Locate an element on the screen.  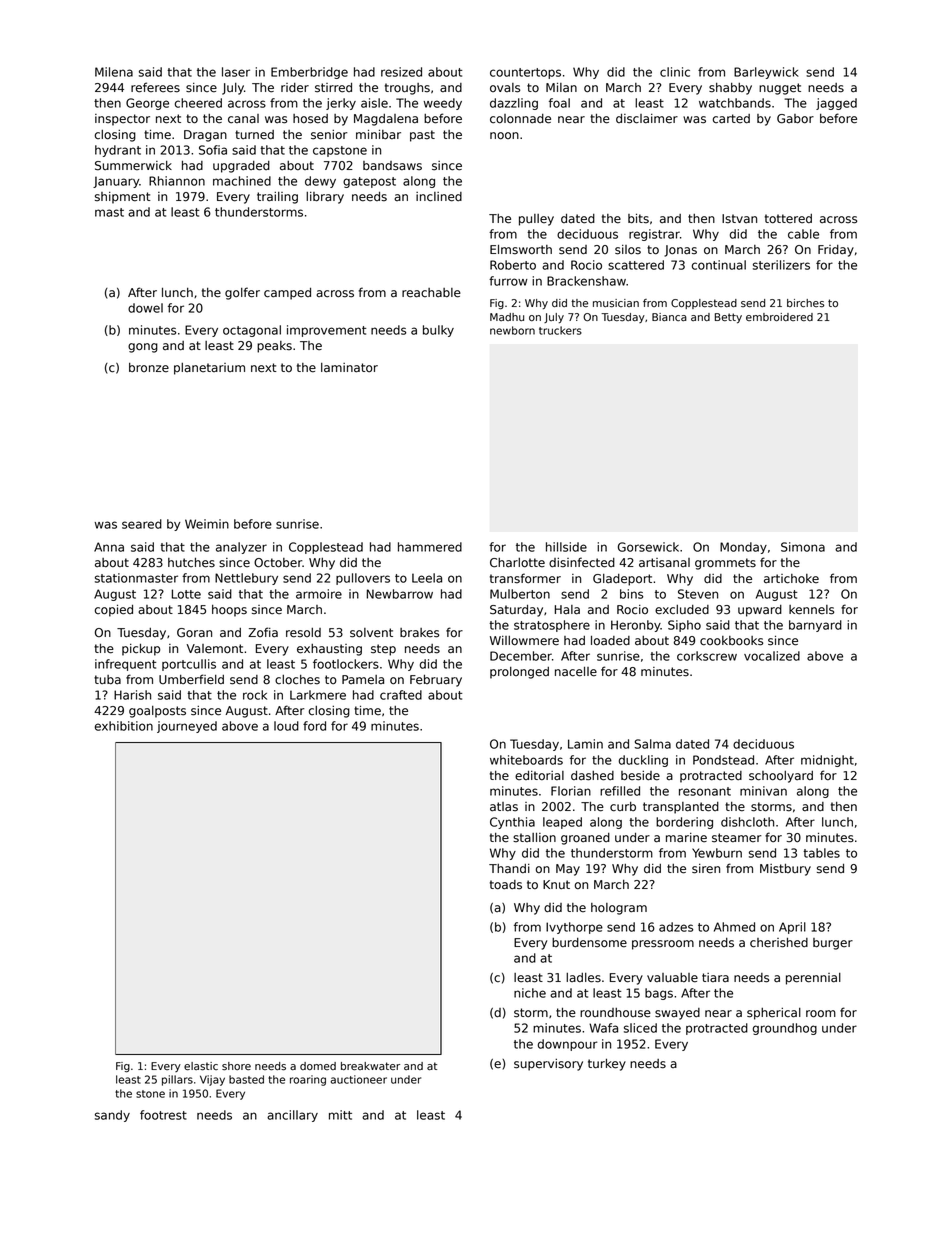
birches is located at coordinates (805, 303).
